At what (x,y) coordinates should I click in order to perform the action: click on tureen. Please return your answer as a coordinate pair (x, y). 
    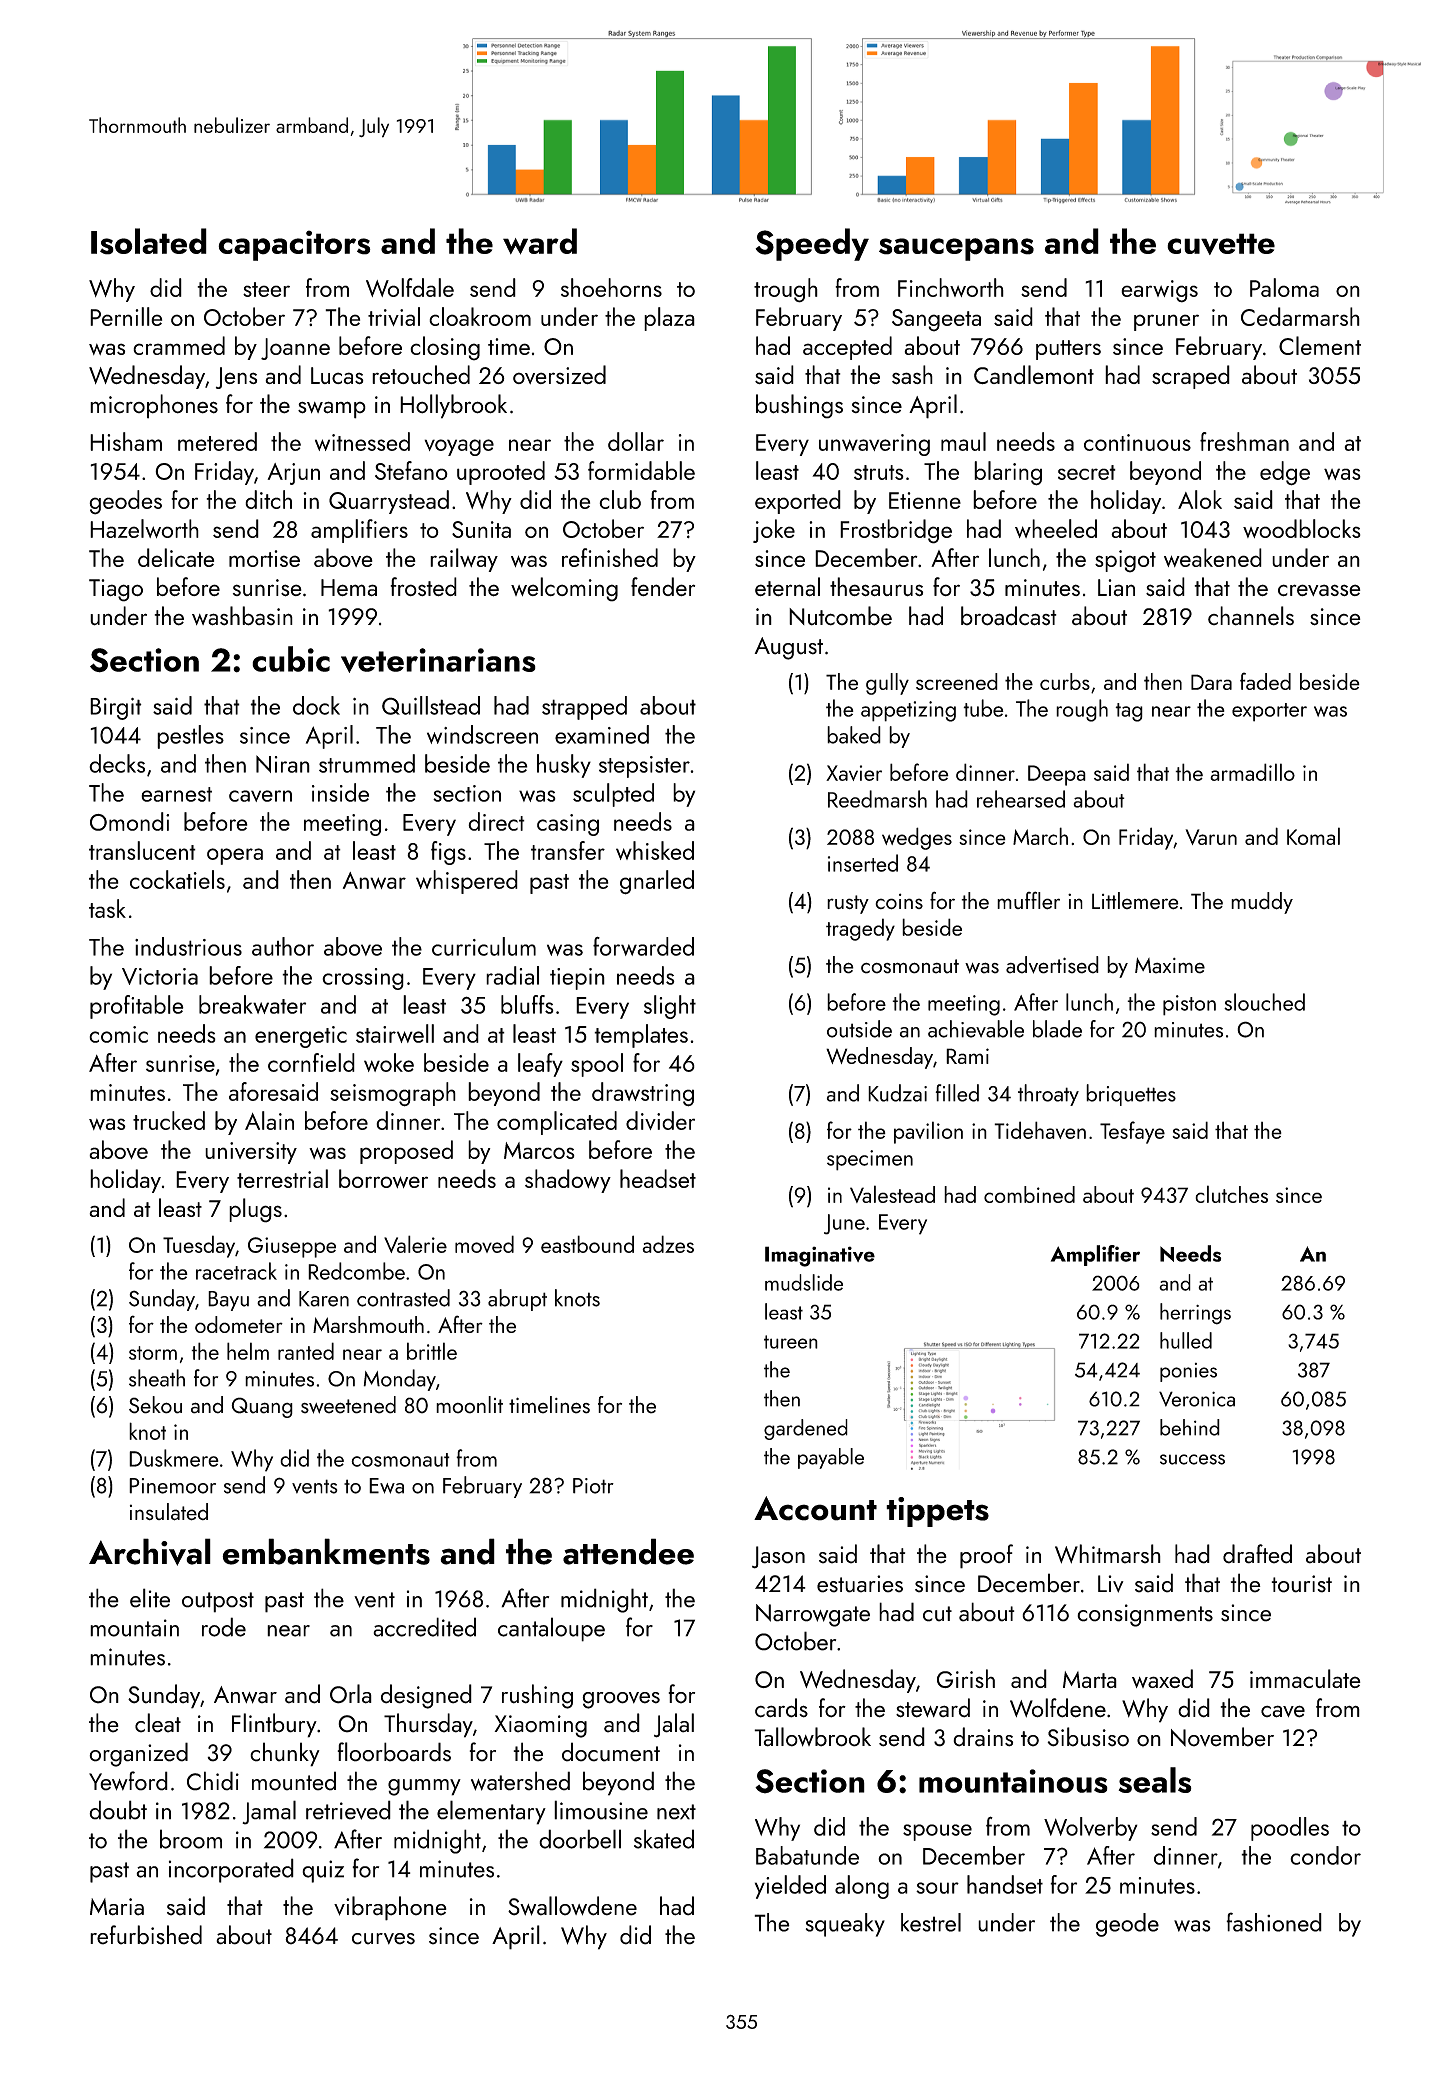
    Looking at the image, I should click on (791, 1342).
